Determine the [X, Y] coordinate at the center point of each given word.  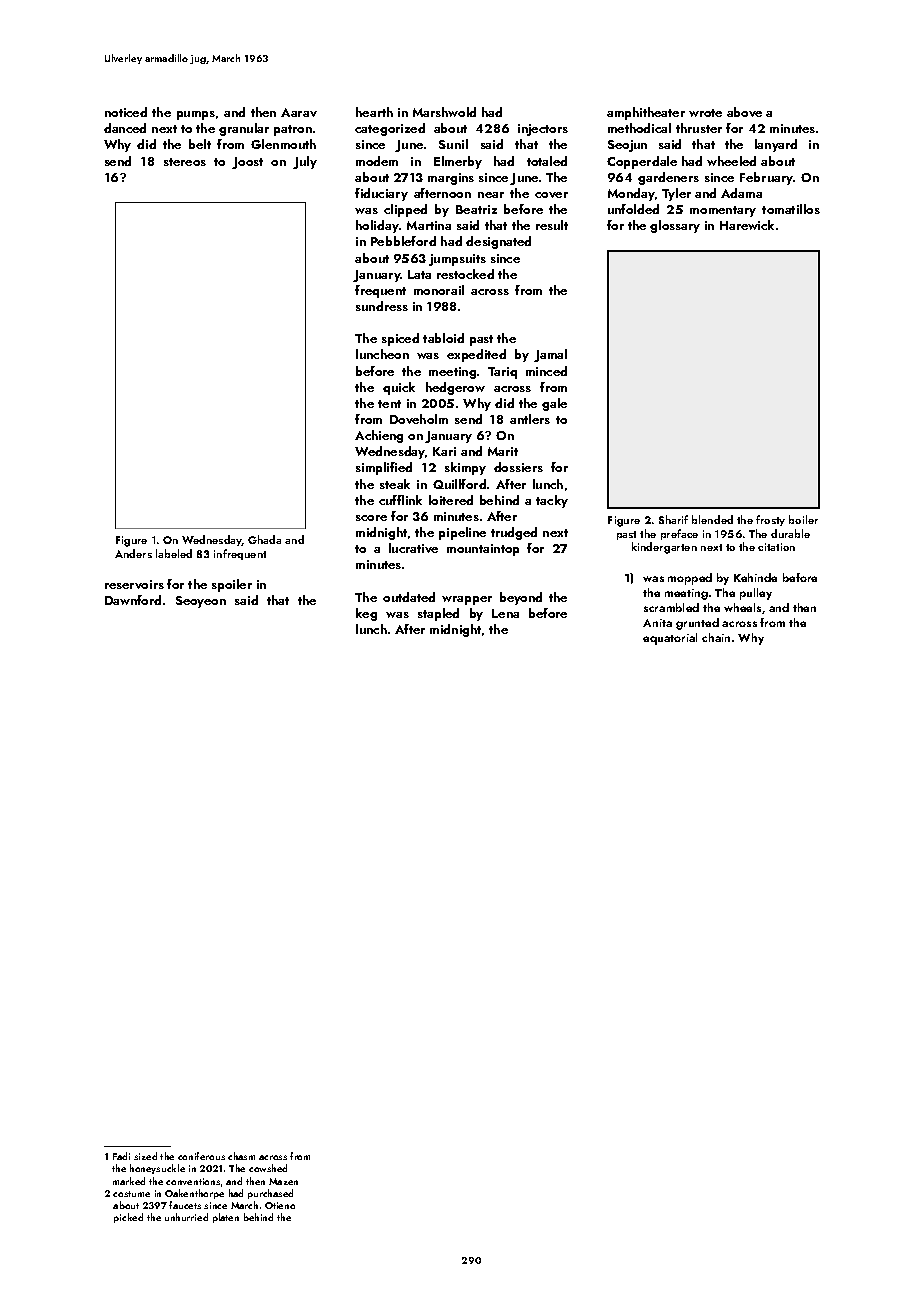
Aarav [299, 112]
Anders [133, 553]
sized [145, 1156]
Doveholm [419, 419]
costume [131, 1194]
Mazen [283, 1181]
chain [716, 637]
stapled [438, 614]
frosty [770, 520]
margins [451, 179]
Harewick [747, 225]
